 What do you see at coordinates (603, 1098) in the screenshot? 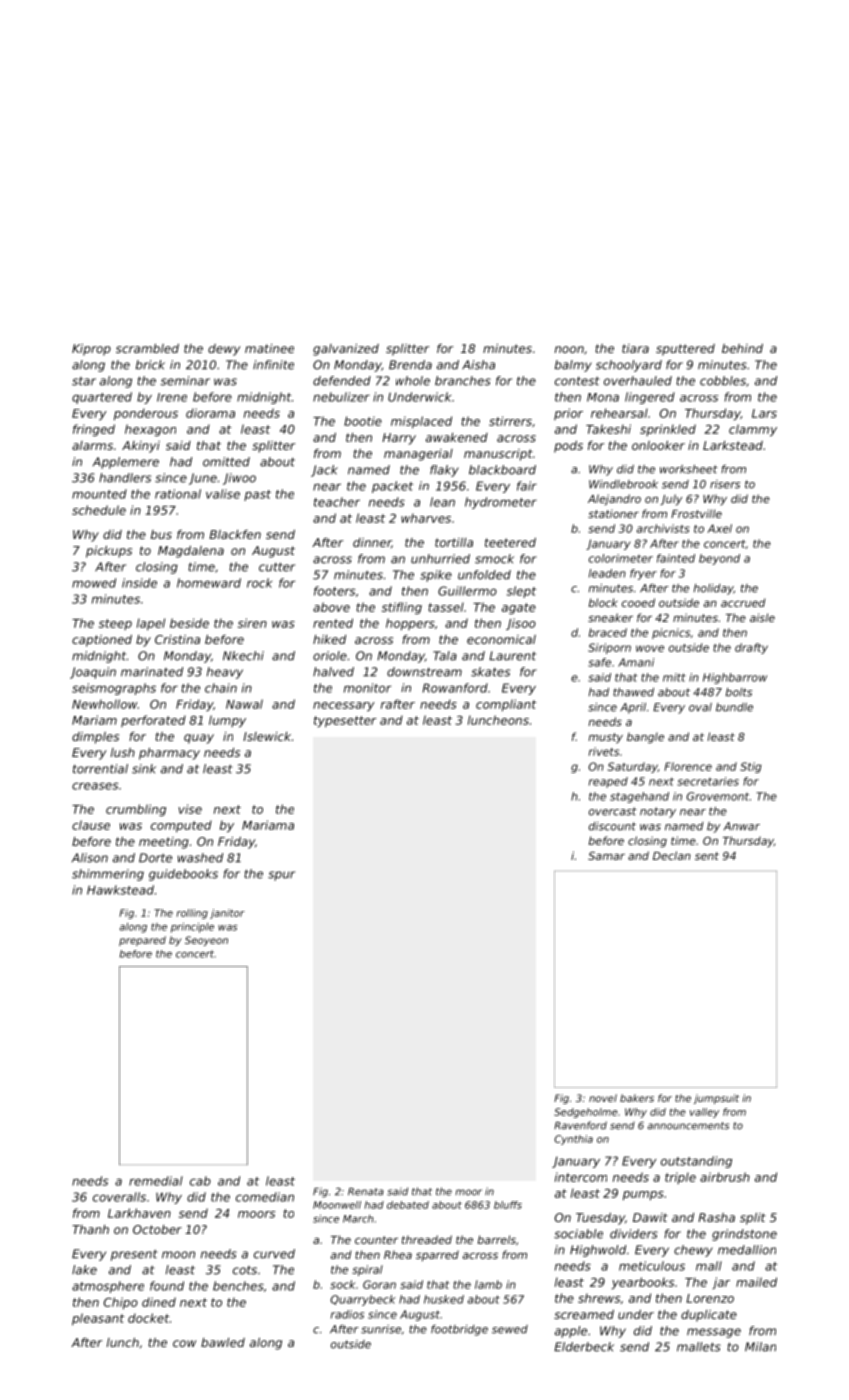
I see `novel` at bounding box center [603, 1098].
